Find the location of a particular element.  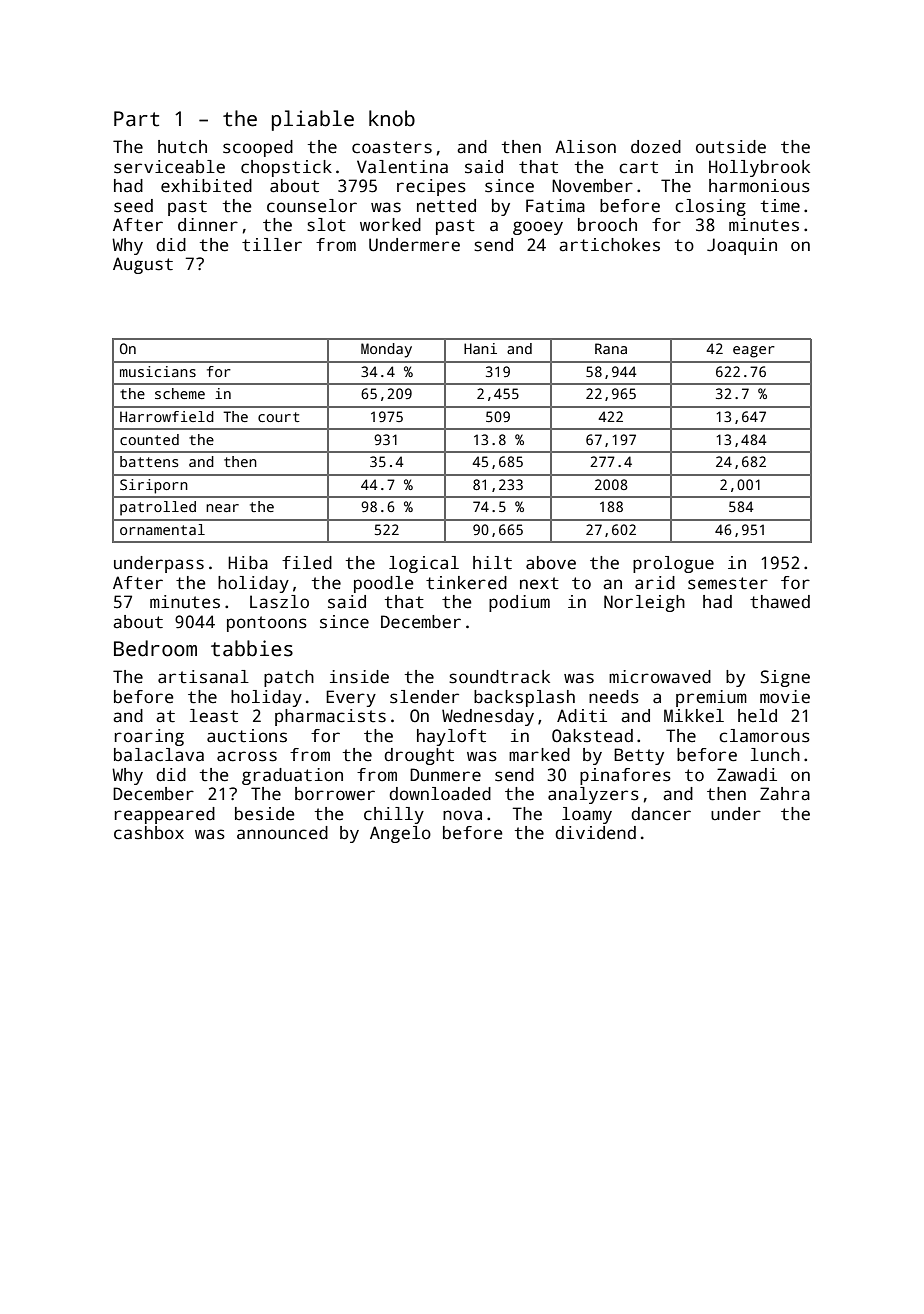

outside is located at coordinates (731, 147).
